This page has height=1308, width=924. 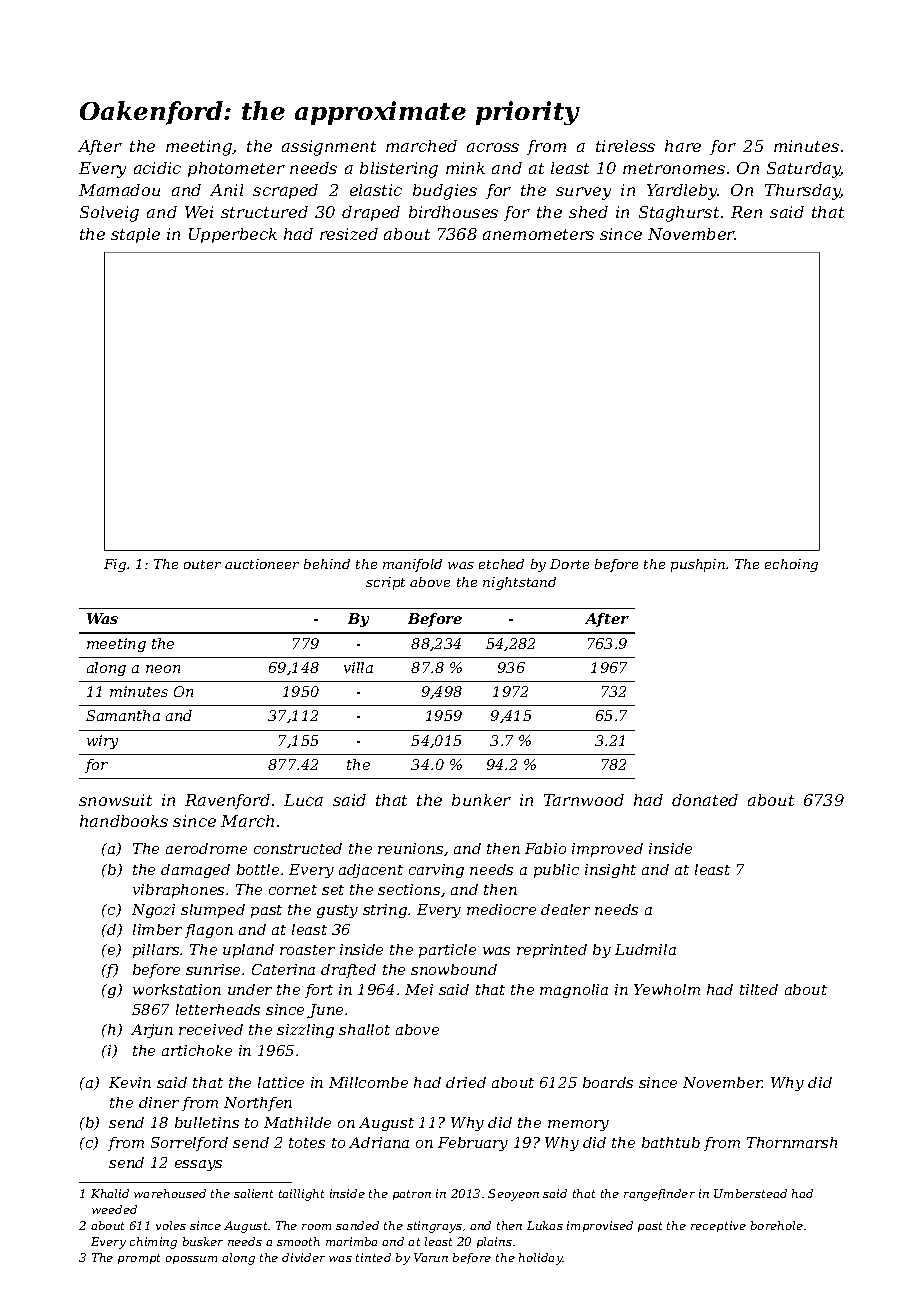 What do you see at coordinates (153, 911) in the page?
I see `Ngozi` at bounding box center [153, 911].
